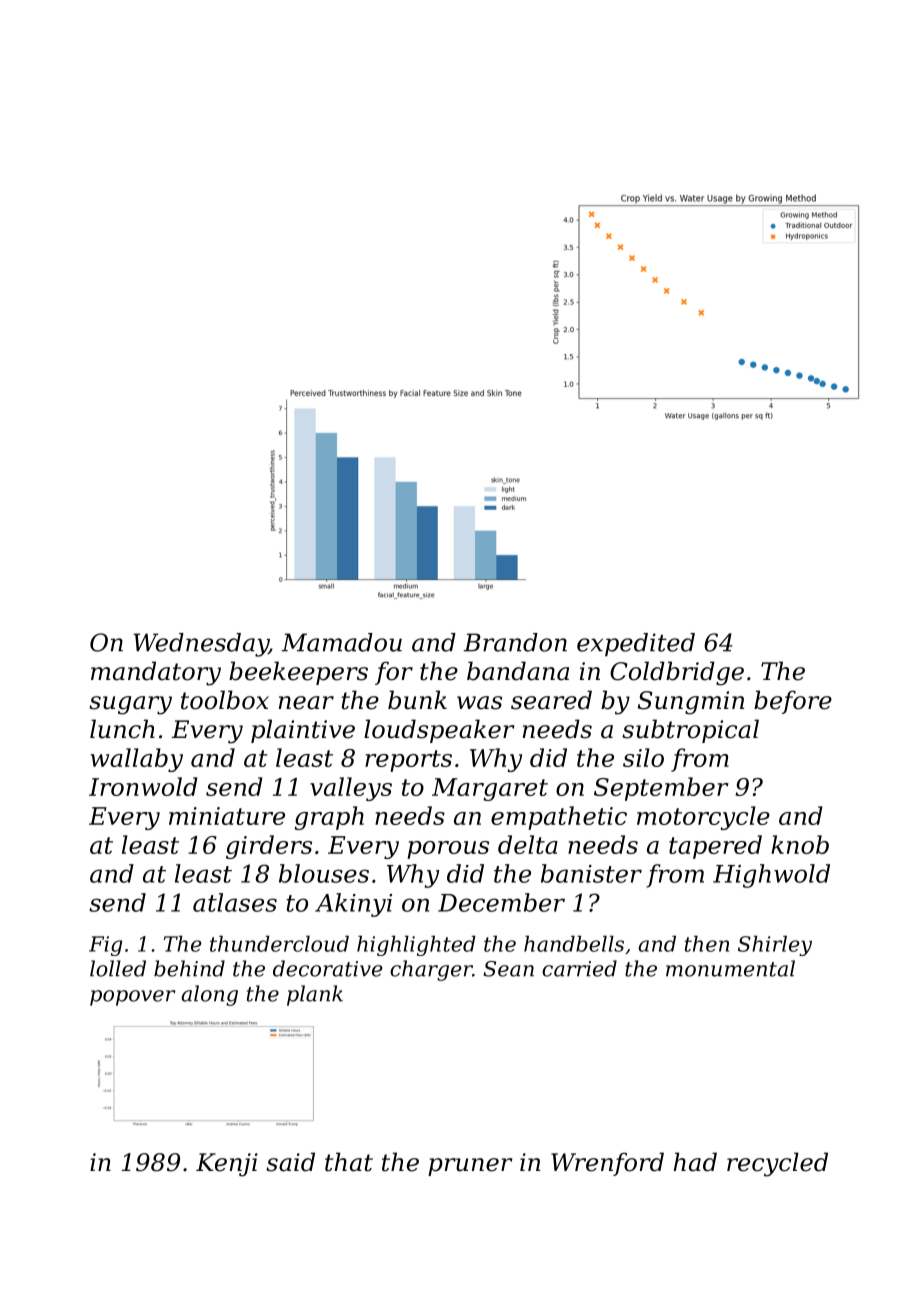 The image size is (924, 1314). What do you see at coordinates (353, 905) in the screenshot?
I see `Akinyi` at bounding box center [353, 905].
